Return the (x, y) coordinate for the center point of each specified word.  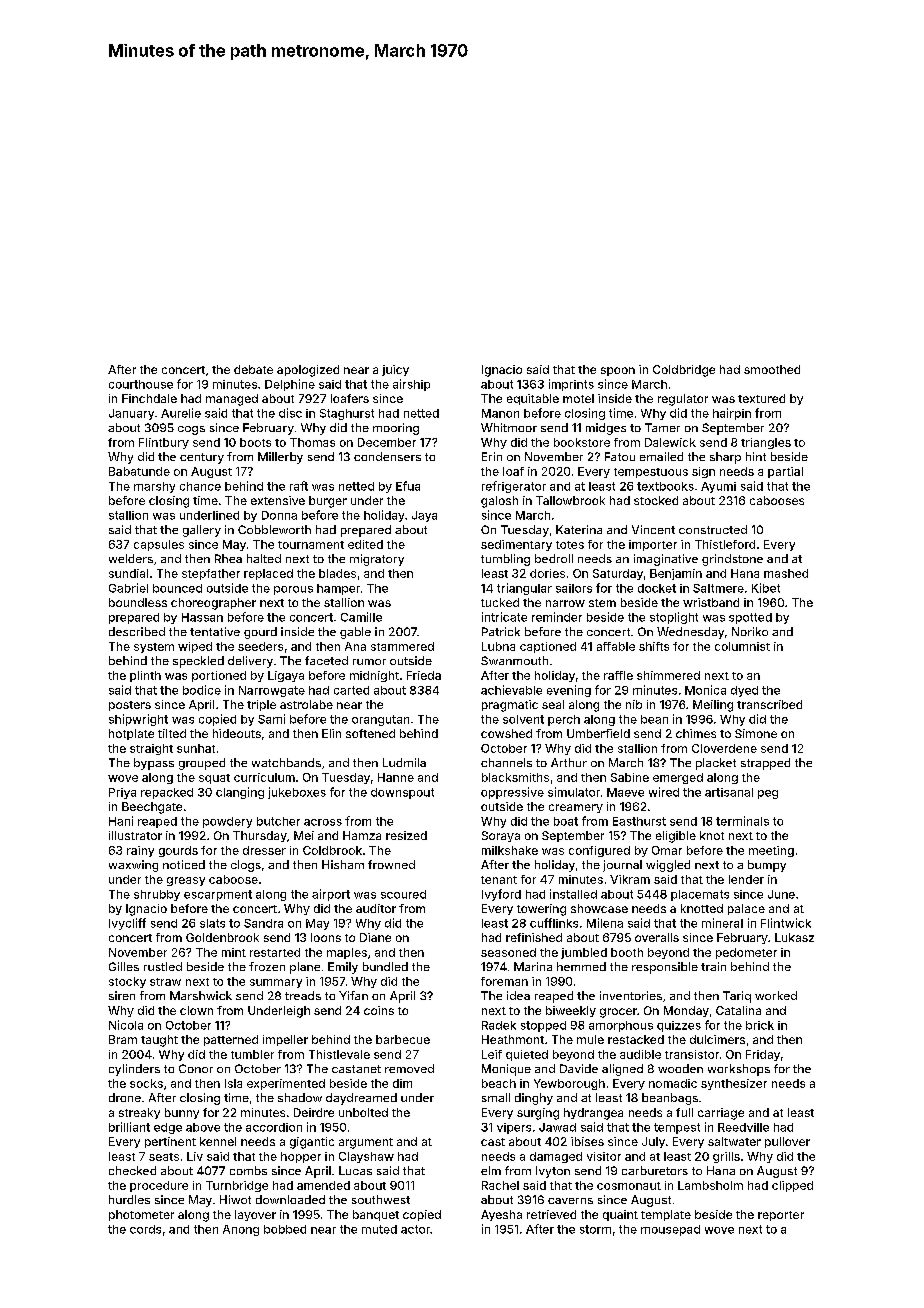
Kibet (766, 588)
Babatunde (139, 471)
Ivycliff (127, 924)
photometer (141, 1215)
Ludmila (404, 762)
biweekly (571, 1011)
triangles (766, 443)
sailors (574, 588)
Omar (667, 850)
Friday (763, 1055)
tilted (172, 733)
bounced (177, 588)
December (387, 442)
